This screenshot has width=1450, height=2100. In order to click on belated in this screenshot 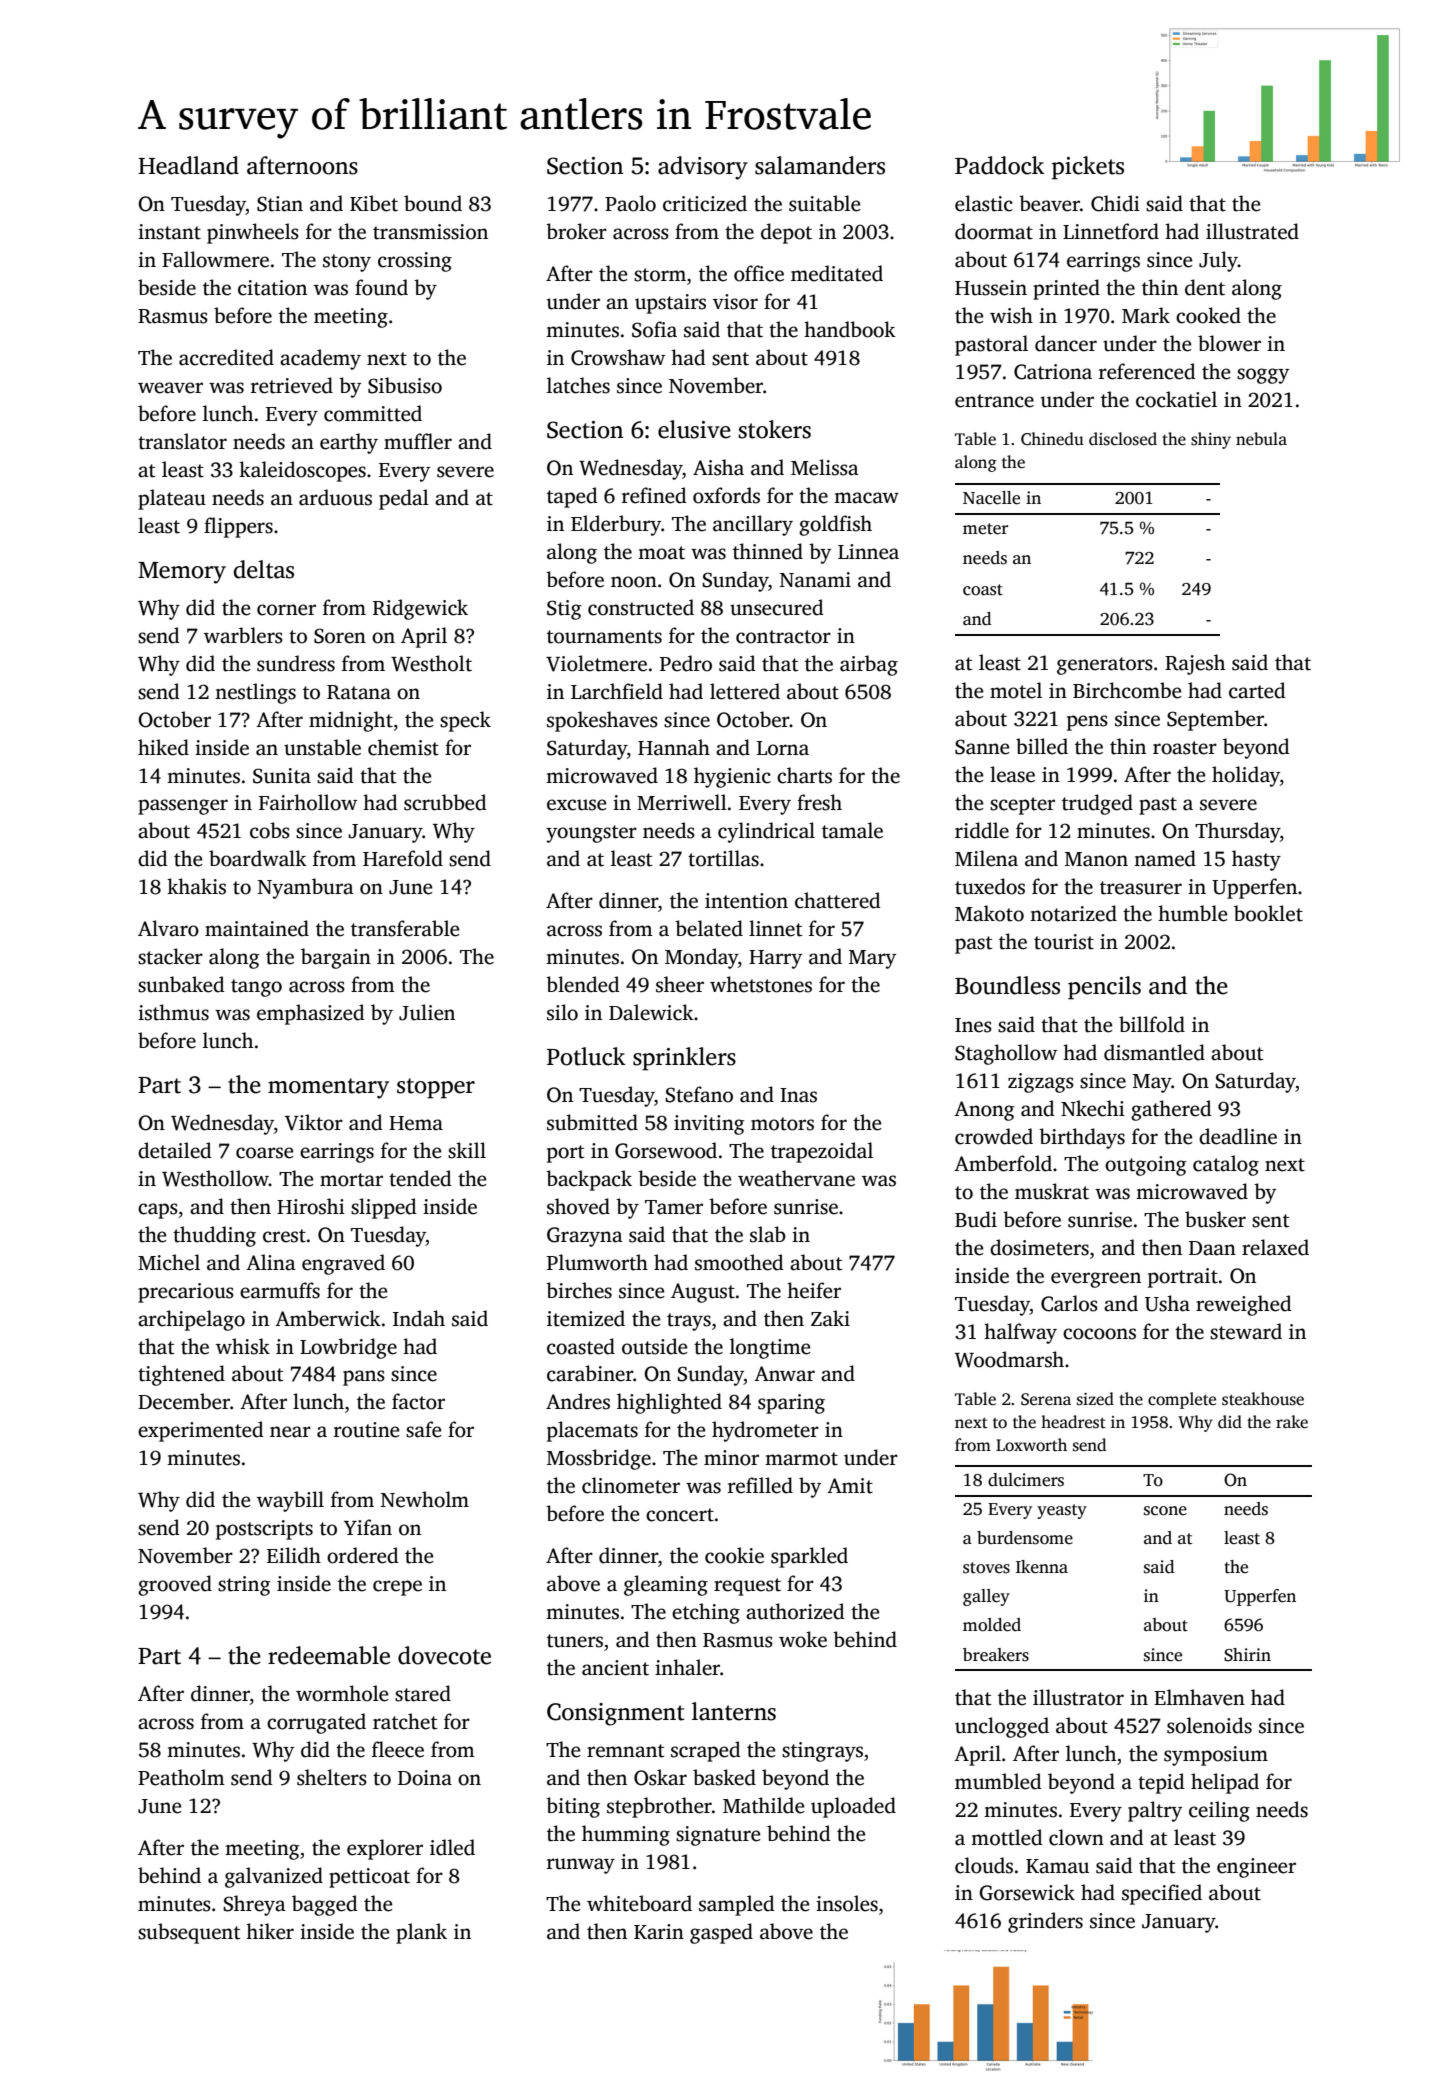, I will do `click(709, 928)`.
